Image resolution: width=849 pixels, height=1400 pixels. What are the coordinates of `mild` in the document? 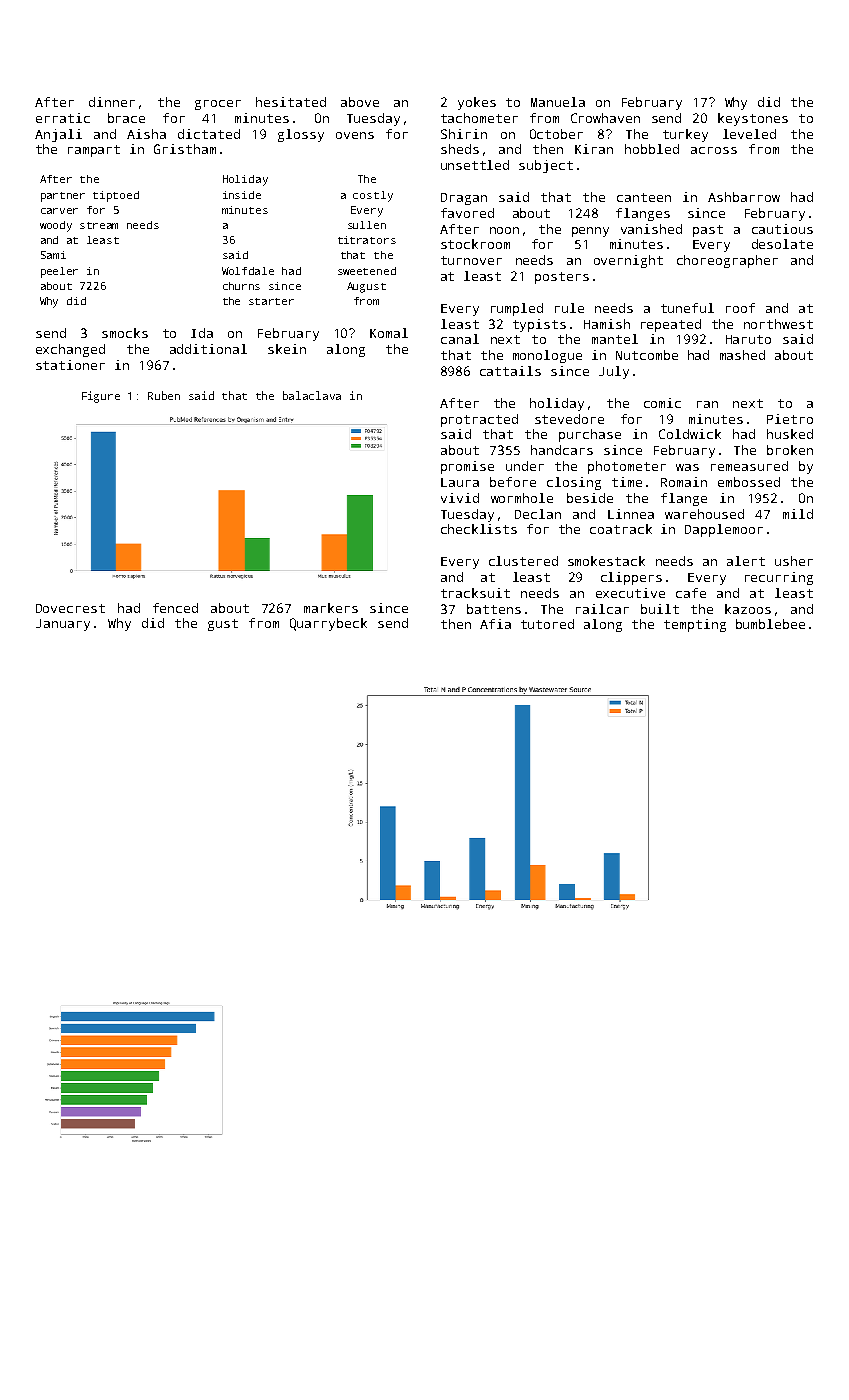 It's located at (798, 514).
